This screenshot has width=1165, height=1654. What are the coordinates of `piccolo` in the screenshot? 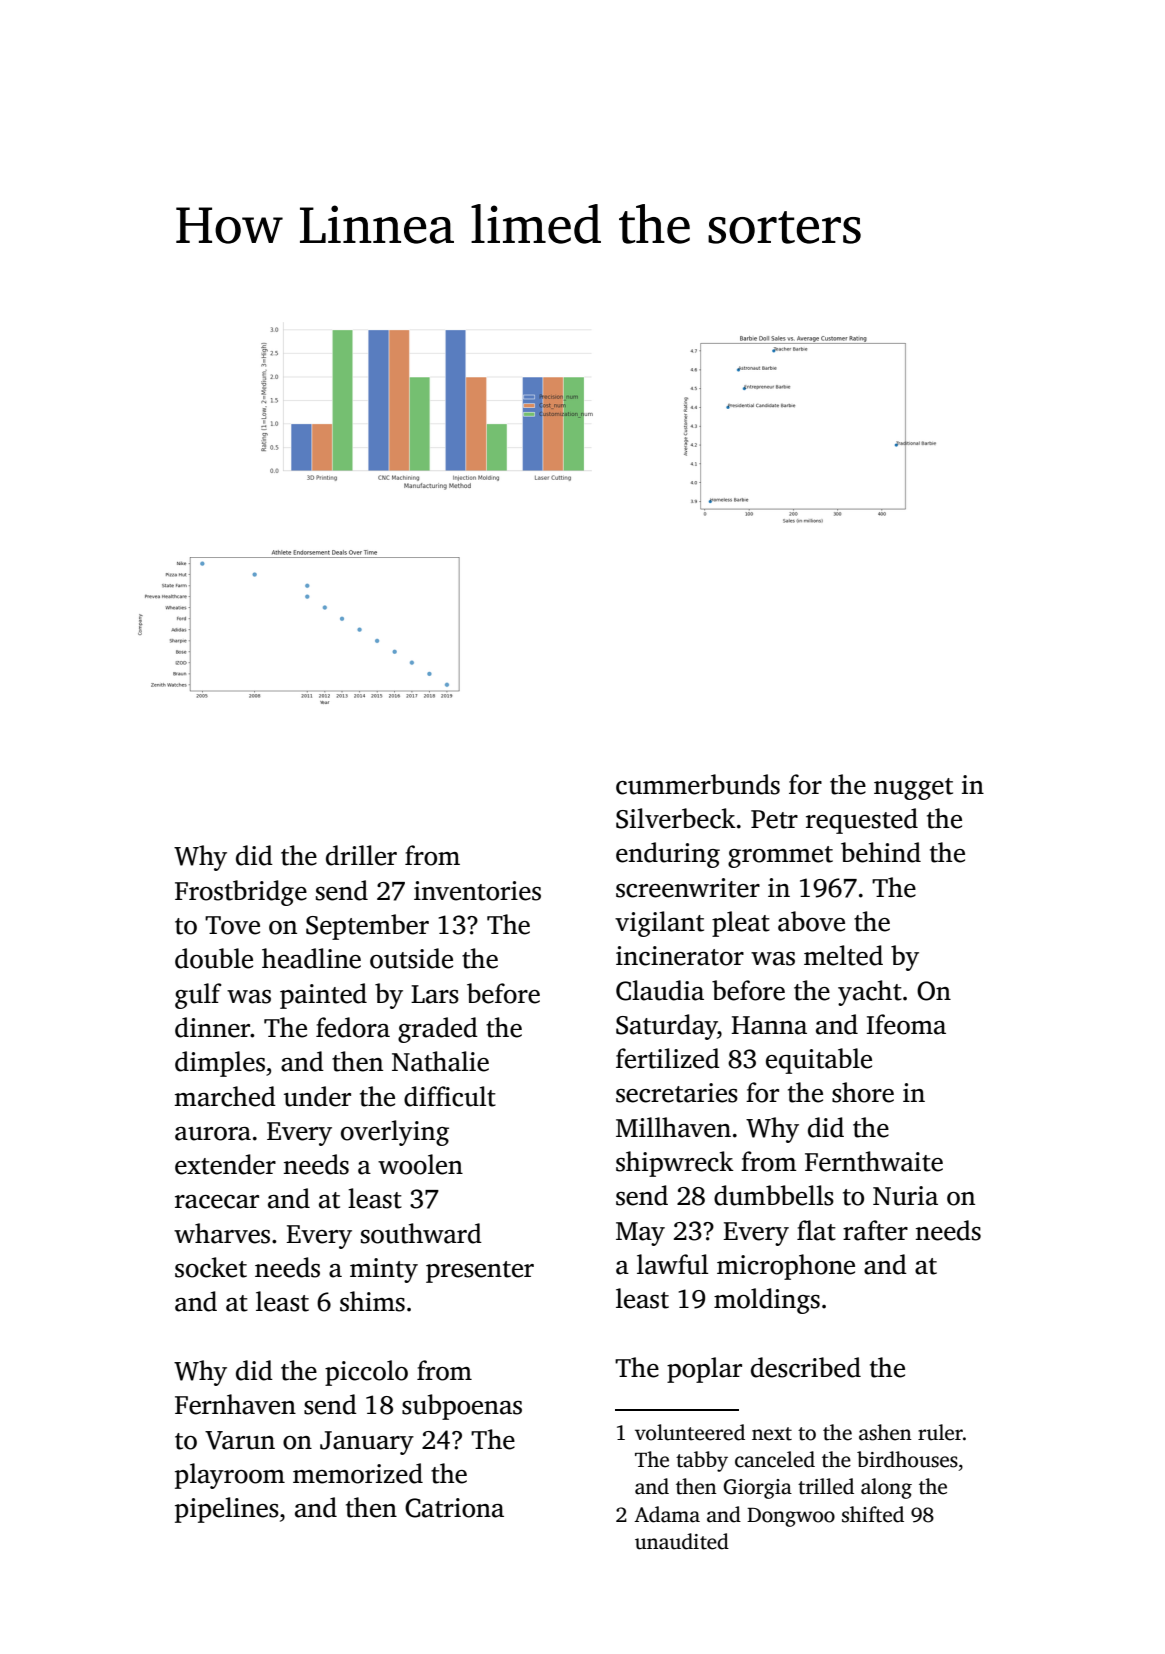 It's located at (366, 1373).
